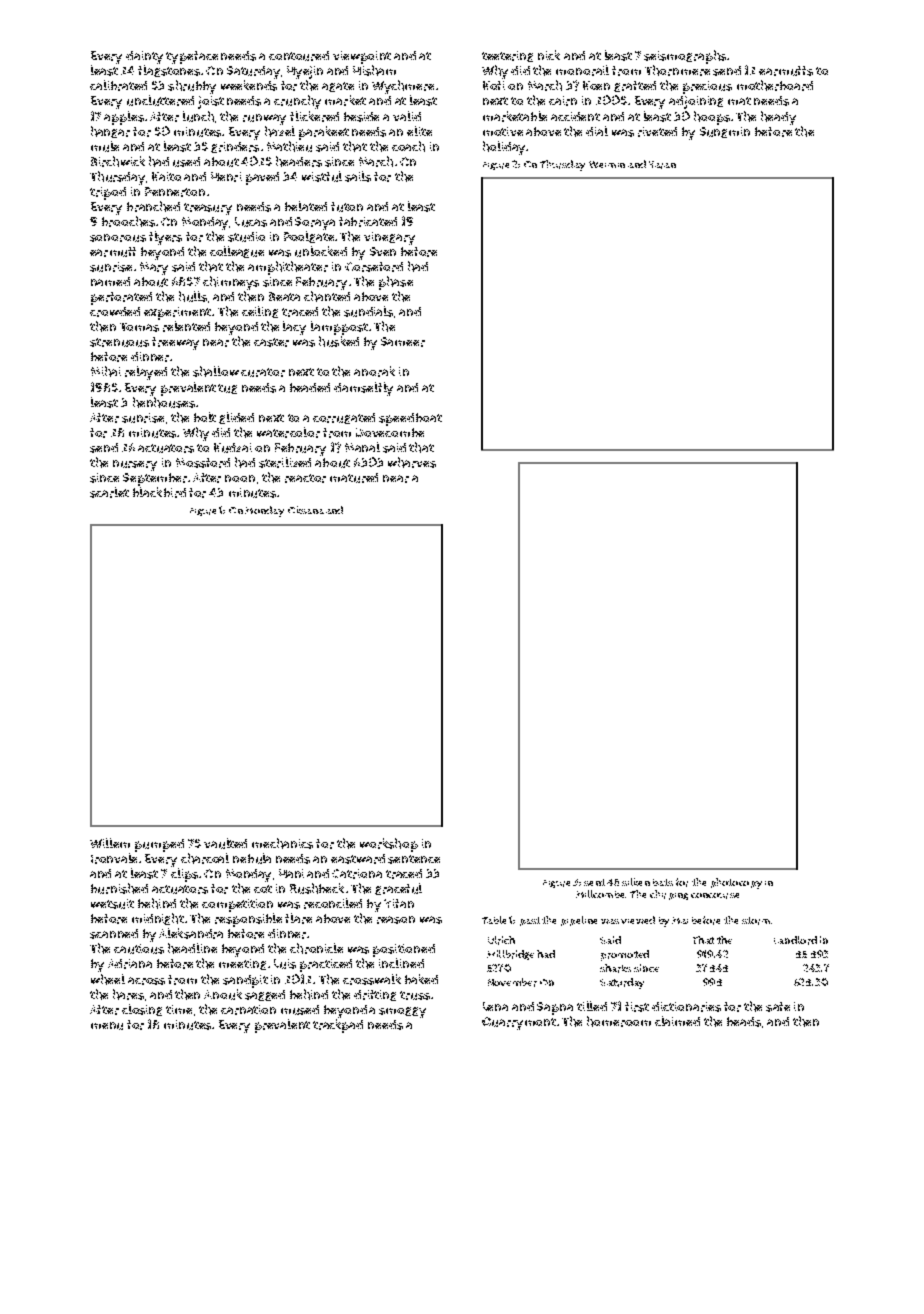 This document has height=1314, width=924. What do you see at coordinates (530, 921) in the document?
I see `past` at bounding box center [530, 921].
